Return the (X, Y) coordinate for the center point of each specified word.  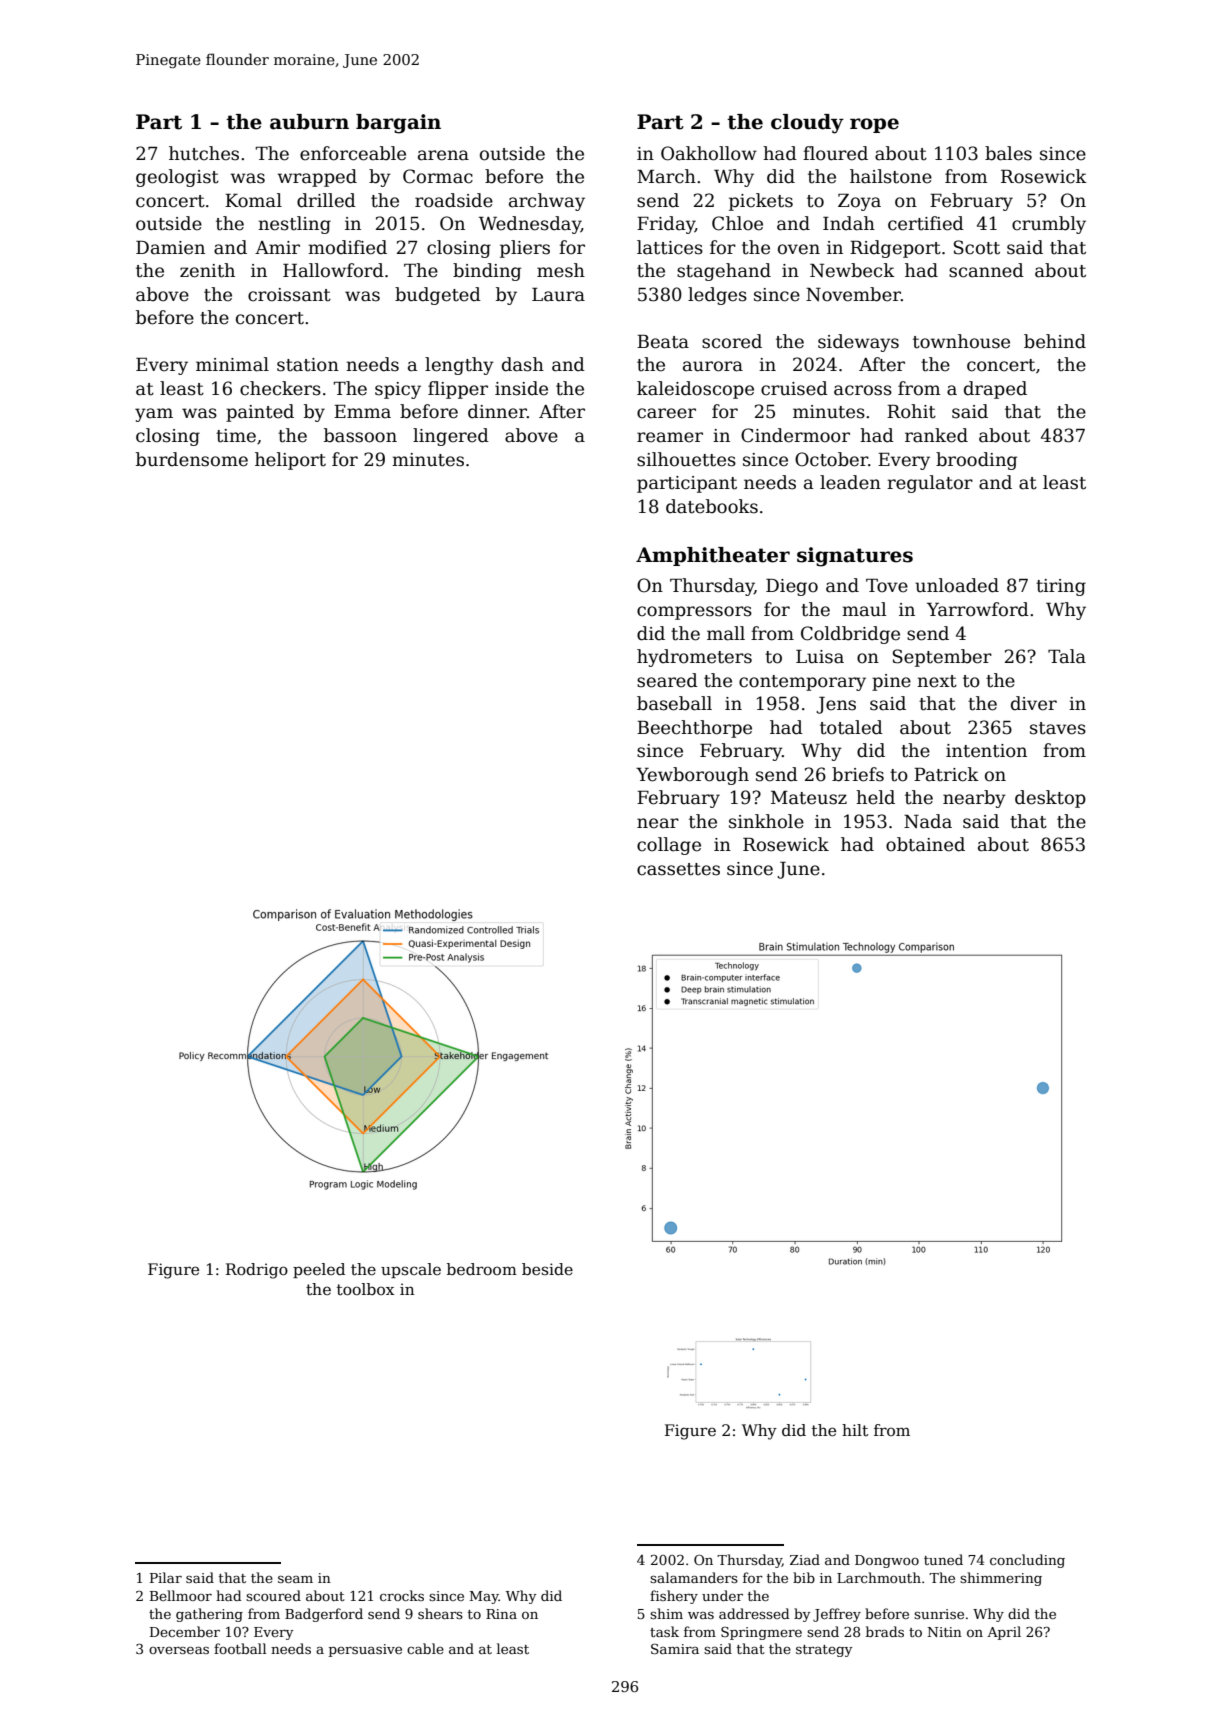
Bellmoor (181, 1595)
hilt (855, 1430)
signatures (855, 557)
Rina (501, 1614)
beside (547, 1269)
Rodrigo (257, 1271)
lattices (670, 247)
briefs (858, 774)
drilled (326, 200)
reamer (670, 437)
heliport (290, 461)
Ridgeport (895, 249)
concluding (1027, 1561)
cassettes (678, 869)
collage (669, 846)
